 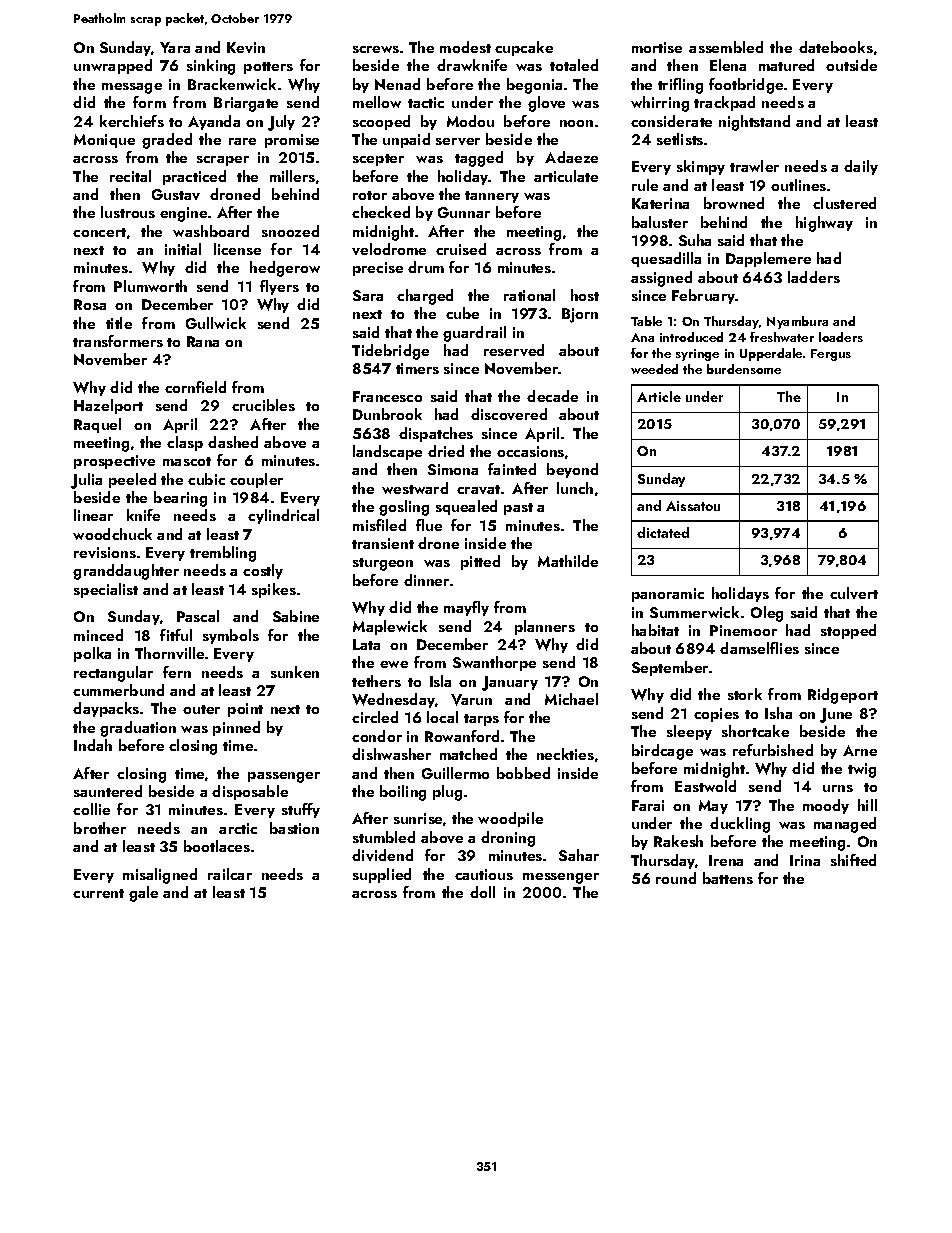 I want to click on arctic, so click(x=238, y=828).
